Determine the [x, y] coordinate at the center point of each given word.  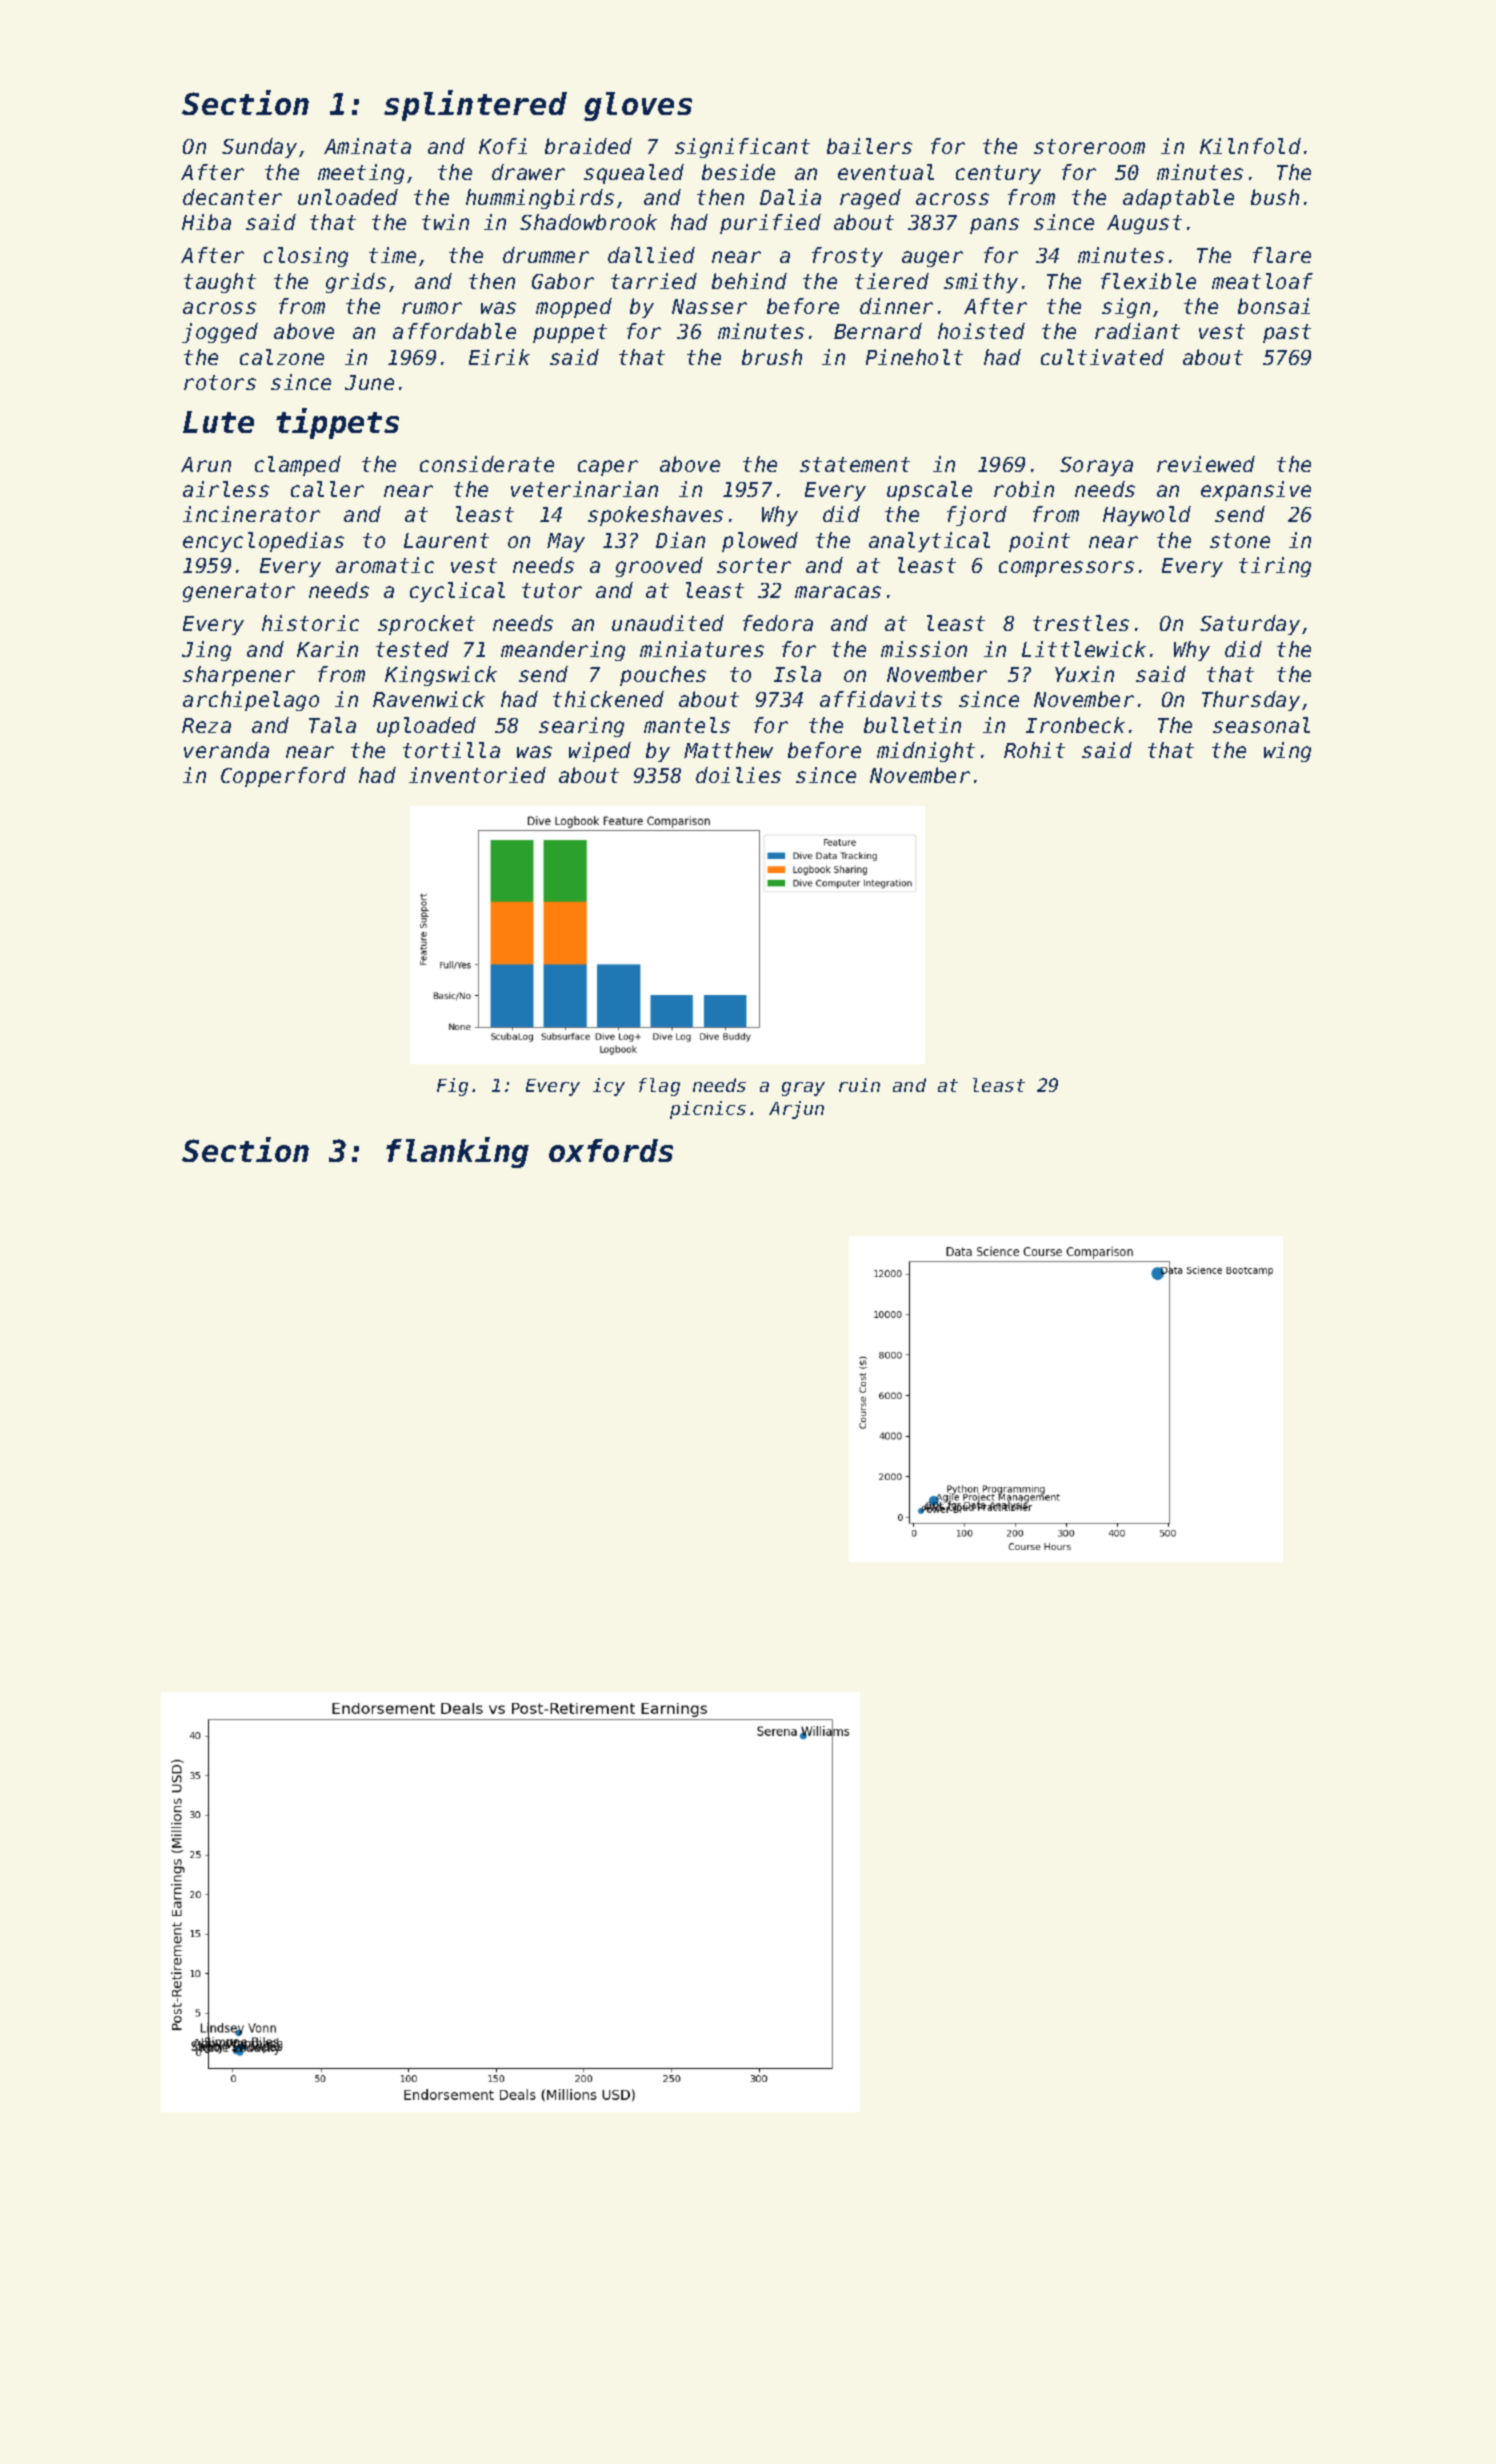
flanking [457, 1152]
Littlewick [1084, 649]
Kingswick [441, 676]
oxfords [611, 1150]
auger [932, 259]
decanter [232, 197]
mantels [687, 725]
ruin [859, 1085]
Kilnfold [1250, 146]
